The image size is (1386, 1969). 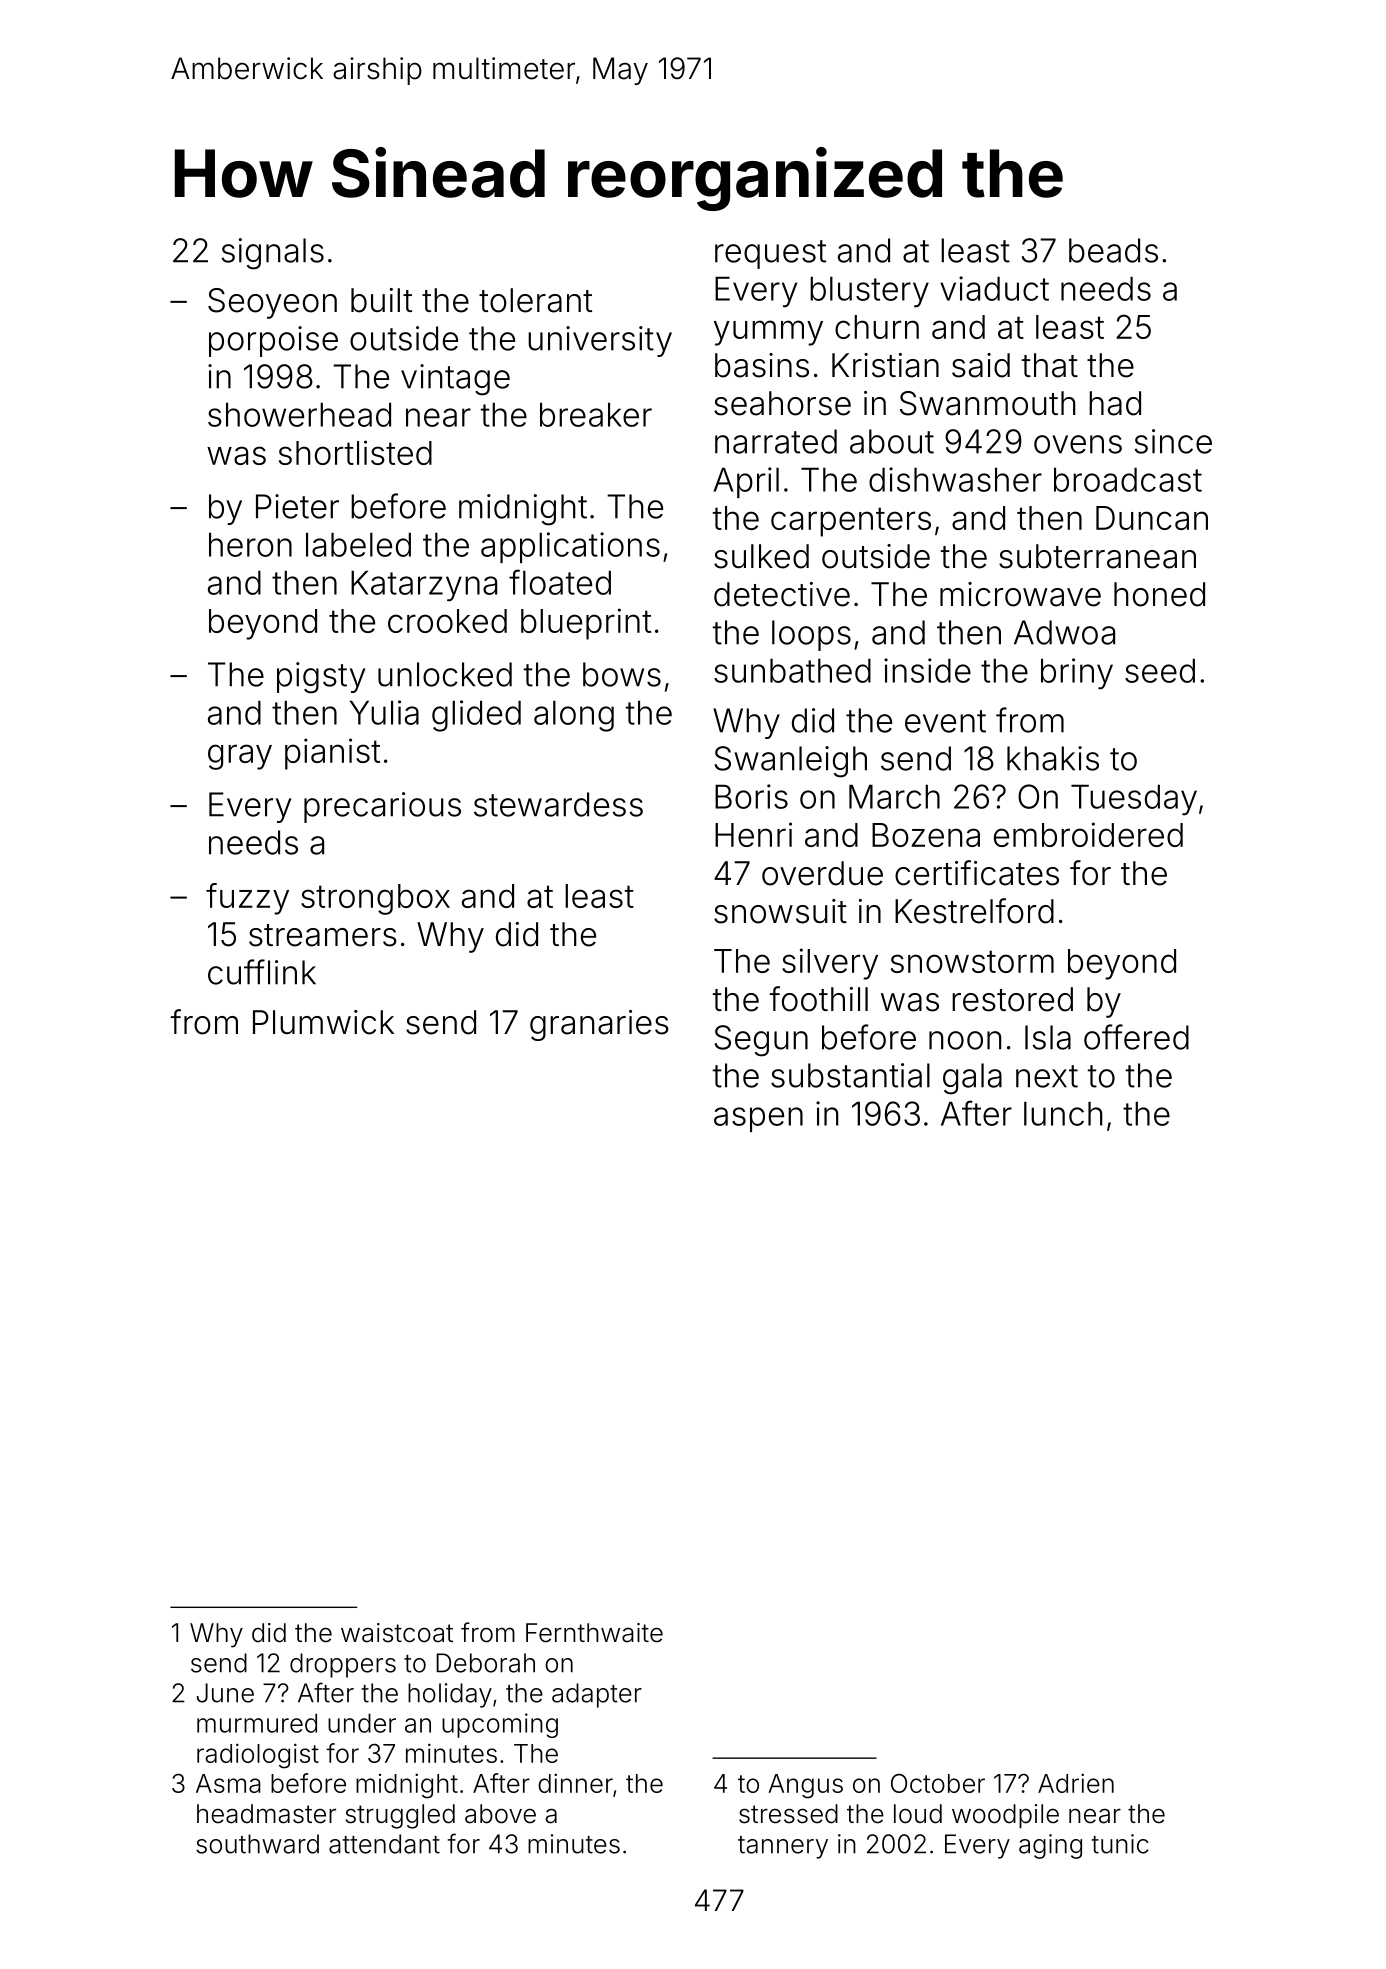 I want to click on April, so click(x=746, y=482).
